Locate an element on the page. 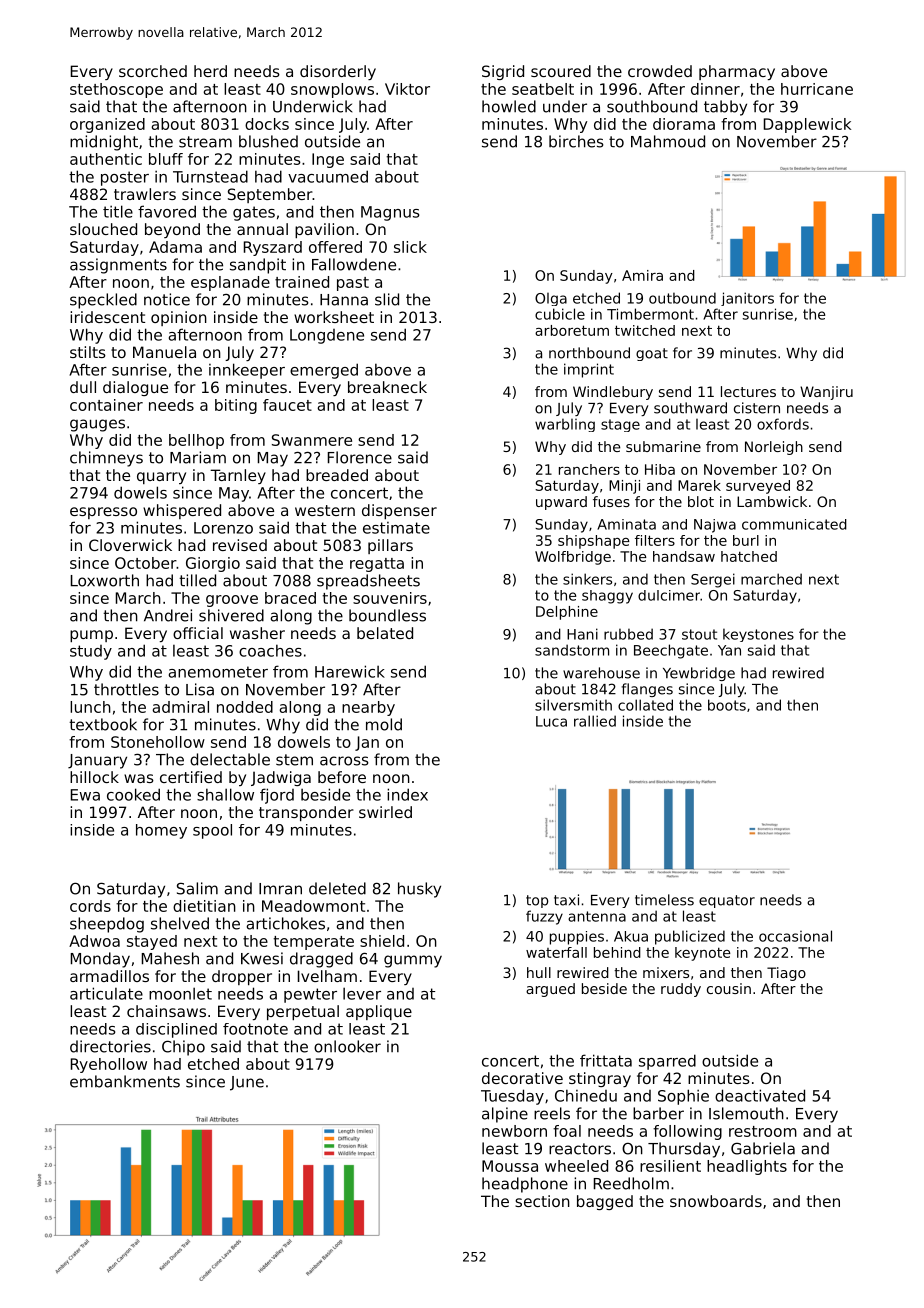 This document has width=924, height=1308. Tiago is located at coordinates (786, 974).
